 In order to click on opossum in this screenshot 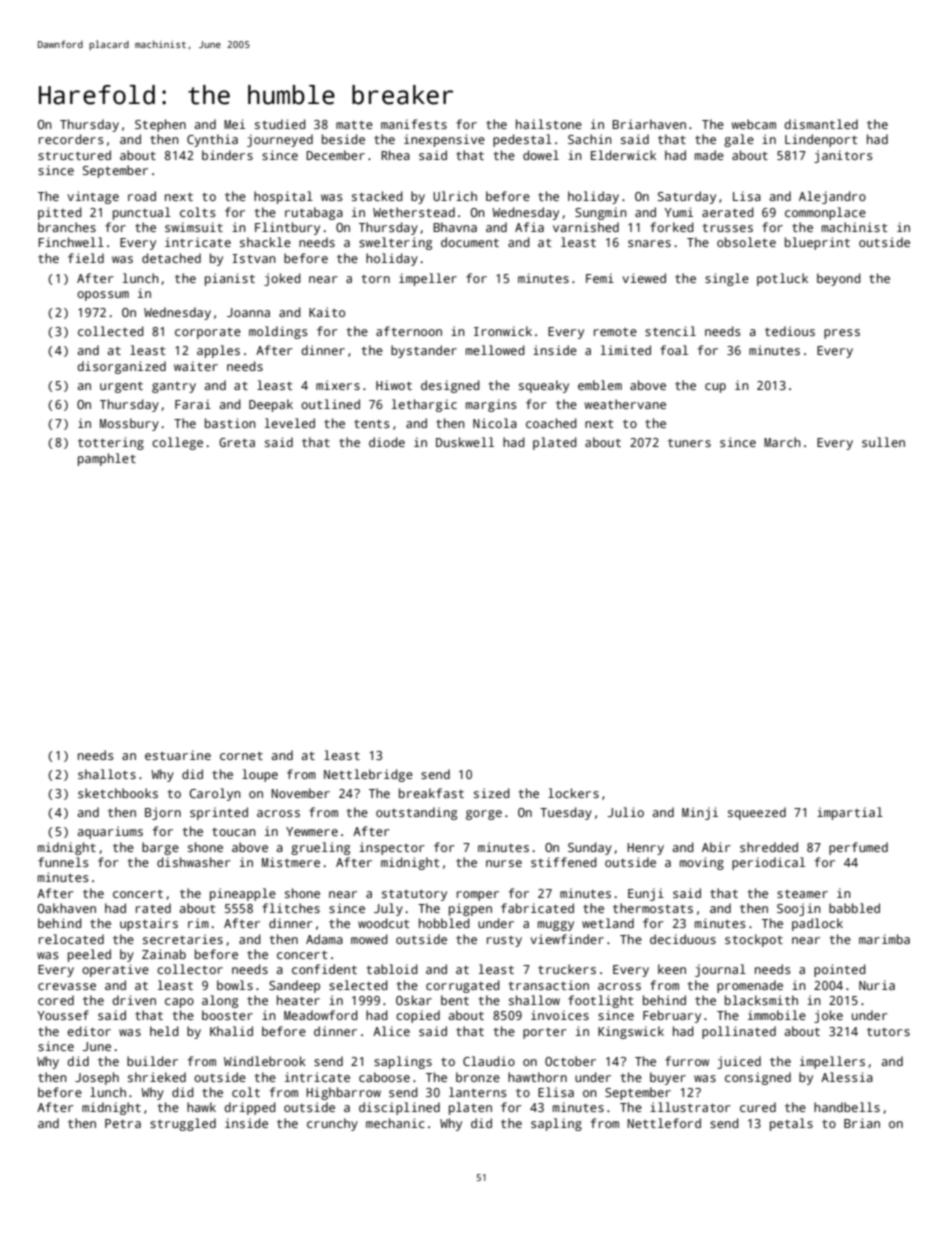, I will do `click(103, 296)`.
